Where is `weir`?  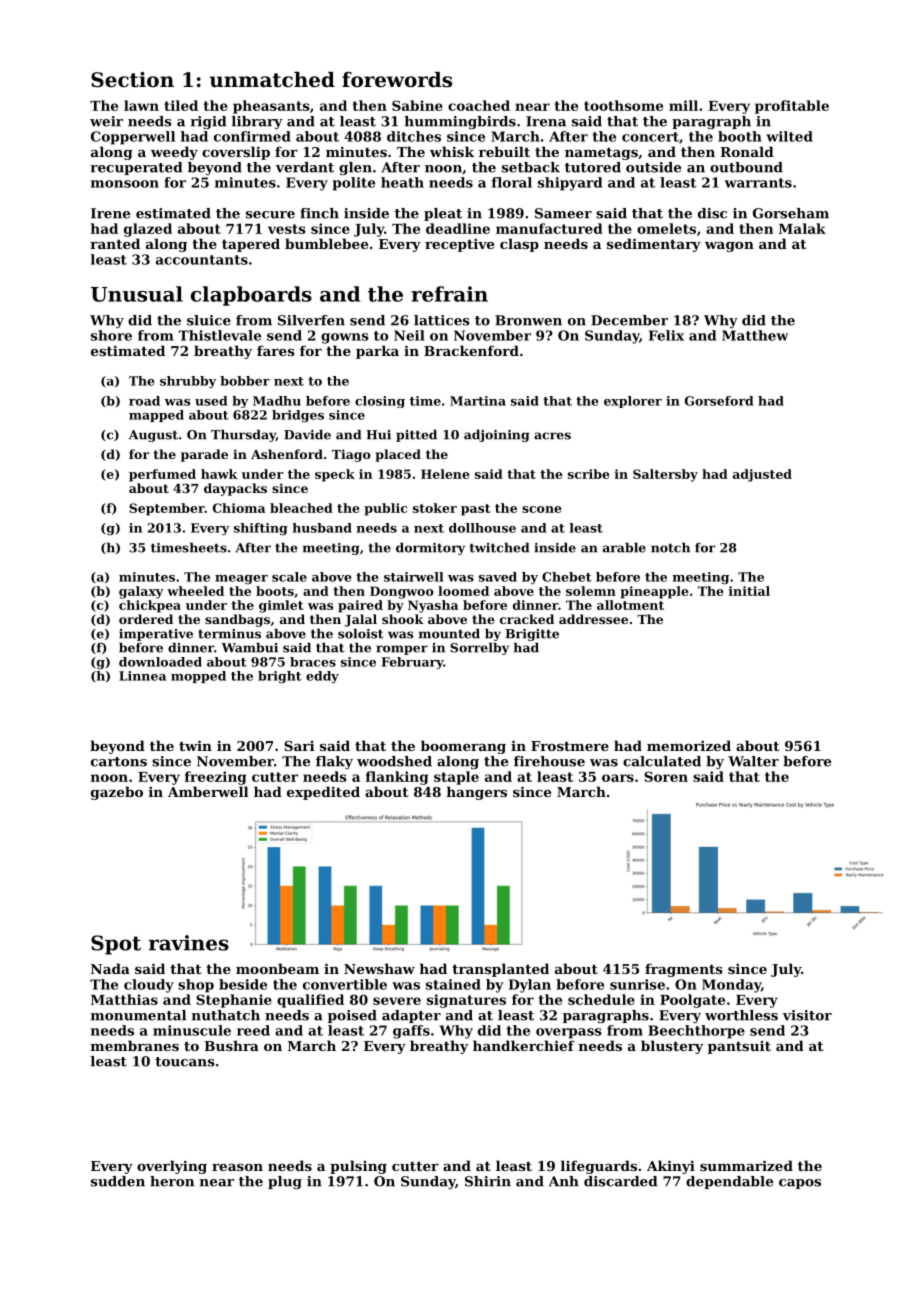 weir is located at coordinates (106, 121).
